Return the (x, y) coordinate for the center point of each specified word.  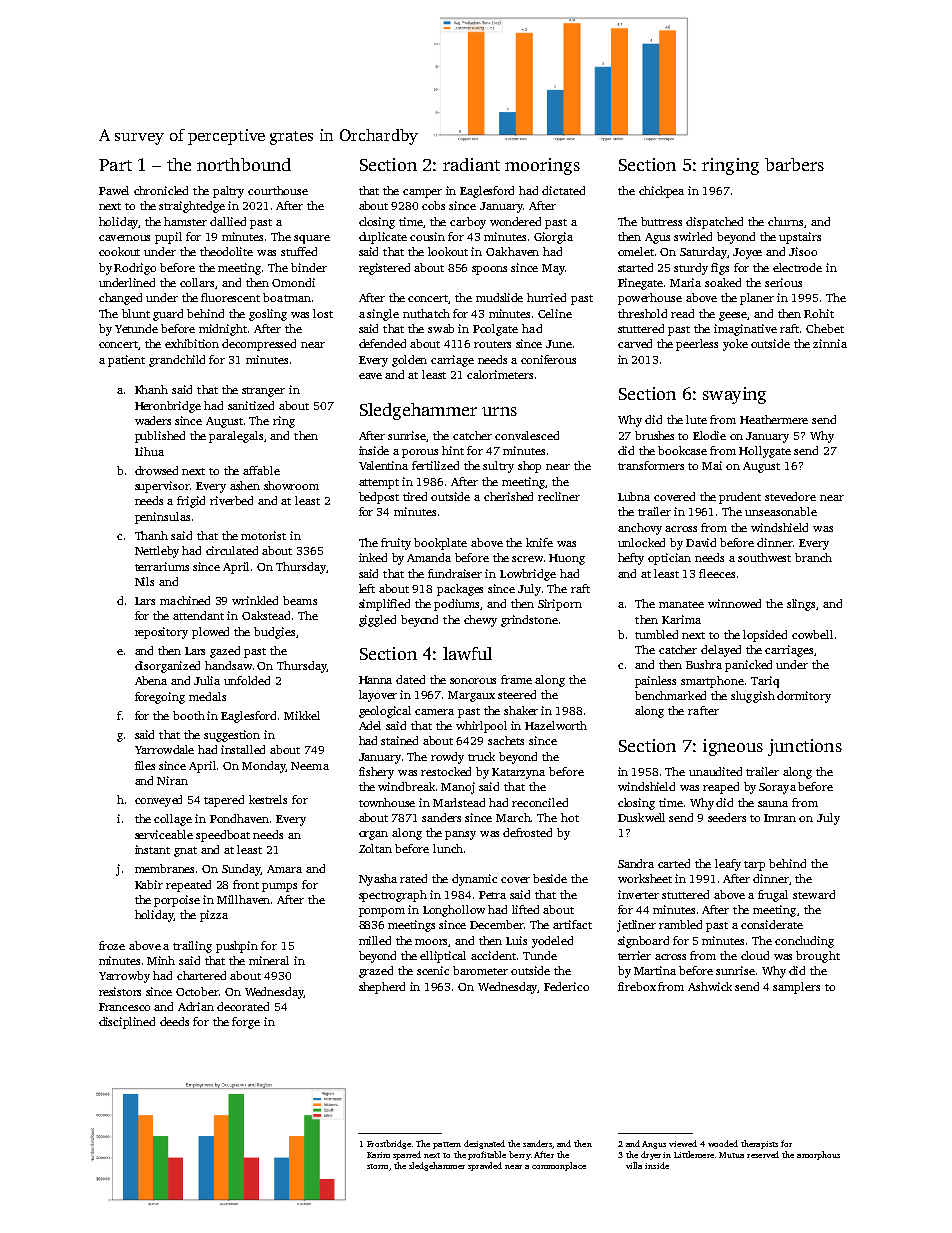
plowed (210, 633)
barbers (794, 164)
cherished (508, 496)
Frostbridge (389, 1144)
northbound (244, 164)
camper (422, 193)
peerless (697, 345)
